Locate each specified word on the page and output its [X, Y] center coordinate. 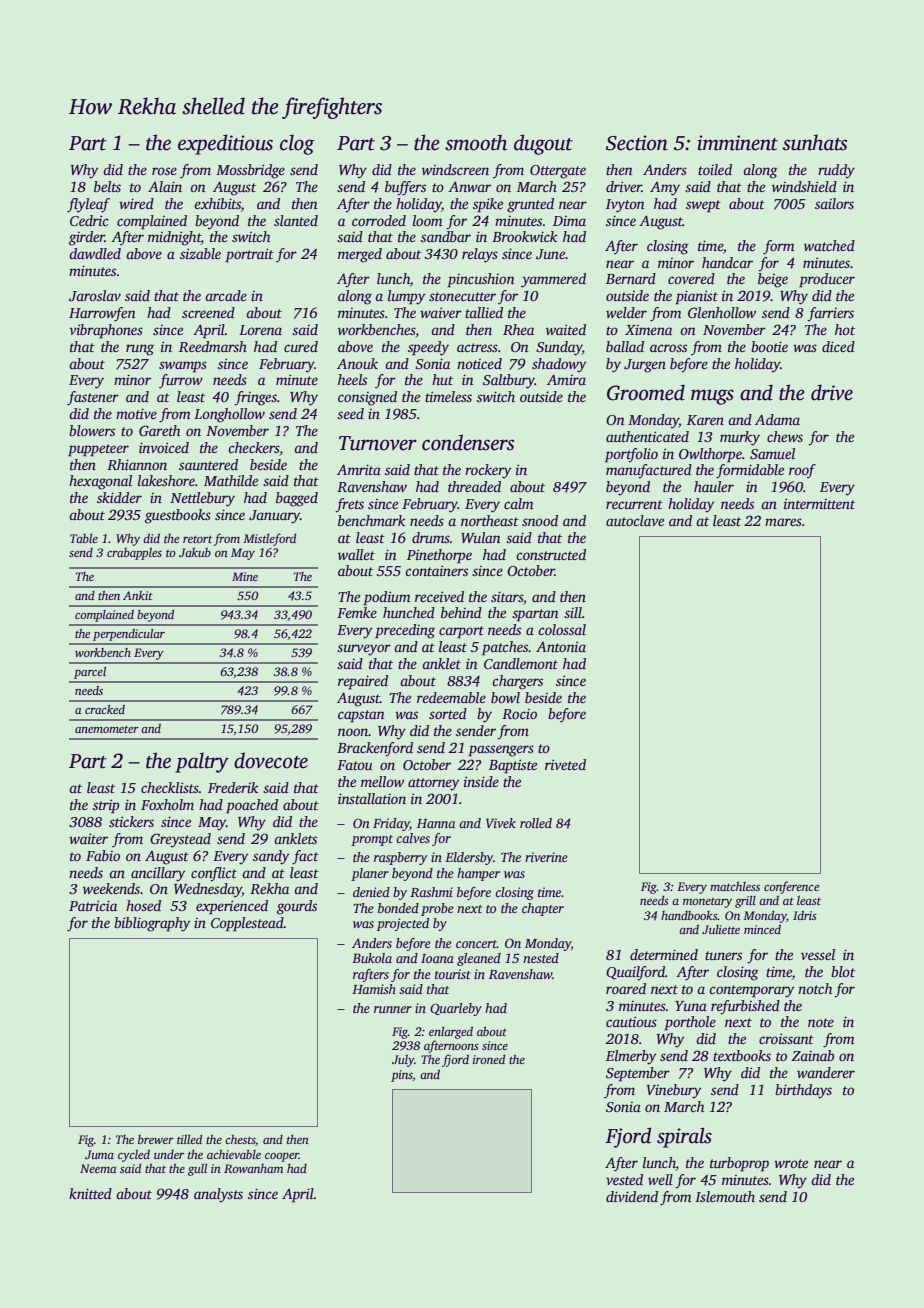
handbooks [689, 915]
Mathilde [231, 480]
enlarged [451, 1032]
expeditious [225, 144]
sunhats [815, 142]
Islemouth [725, 1196]
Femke [357, 612]
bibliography [152, 924]
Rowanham [253, 1168]
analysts [218, 1195]
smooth [476, 142]
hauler [714, 486]
